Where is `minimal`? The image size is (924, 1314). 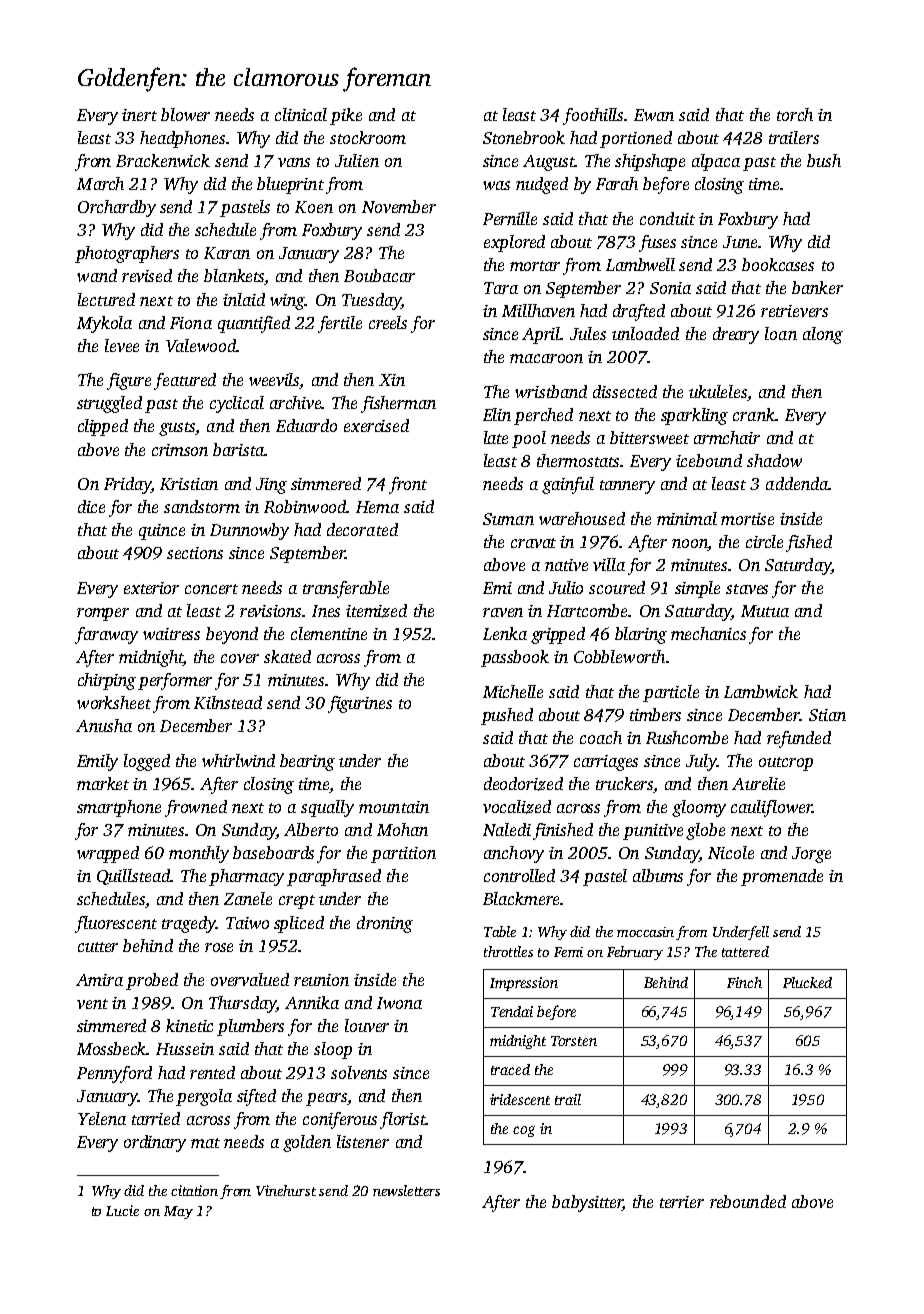
minimal is located at coordinates (687, 518).
